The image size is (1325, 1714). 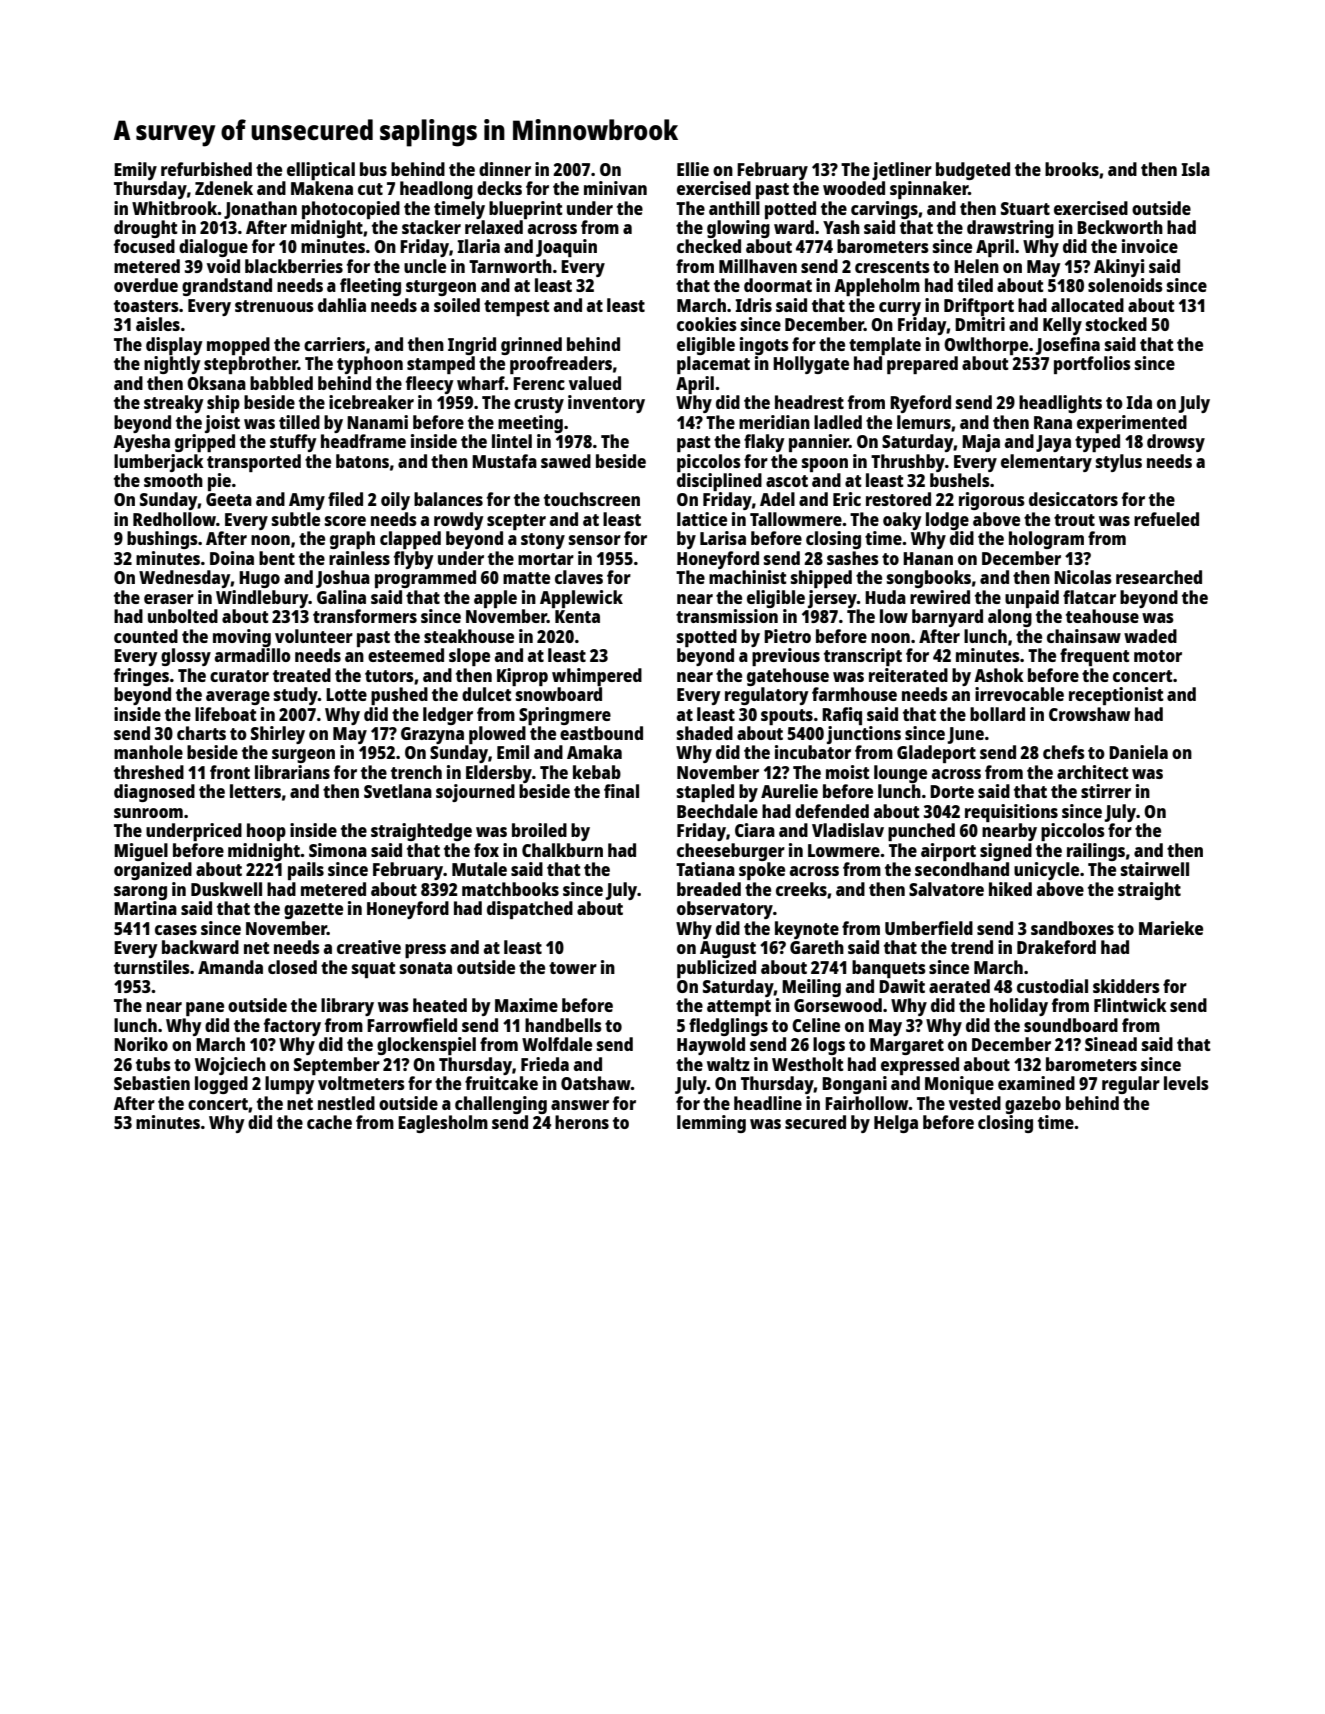 I want to click on Shirley, so click(x=278, y=735).
